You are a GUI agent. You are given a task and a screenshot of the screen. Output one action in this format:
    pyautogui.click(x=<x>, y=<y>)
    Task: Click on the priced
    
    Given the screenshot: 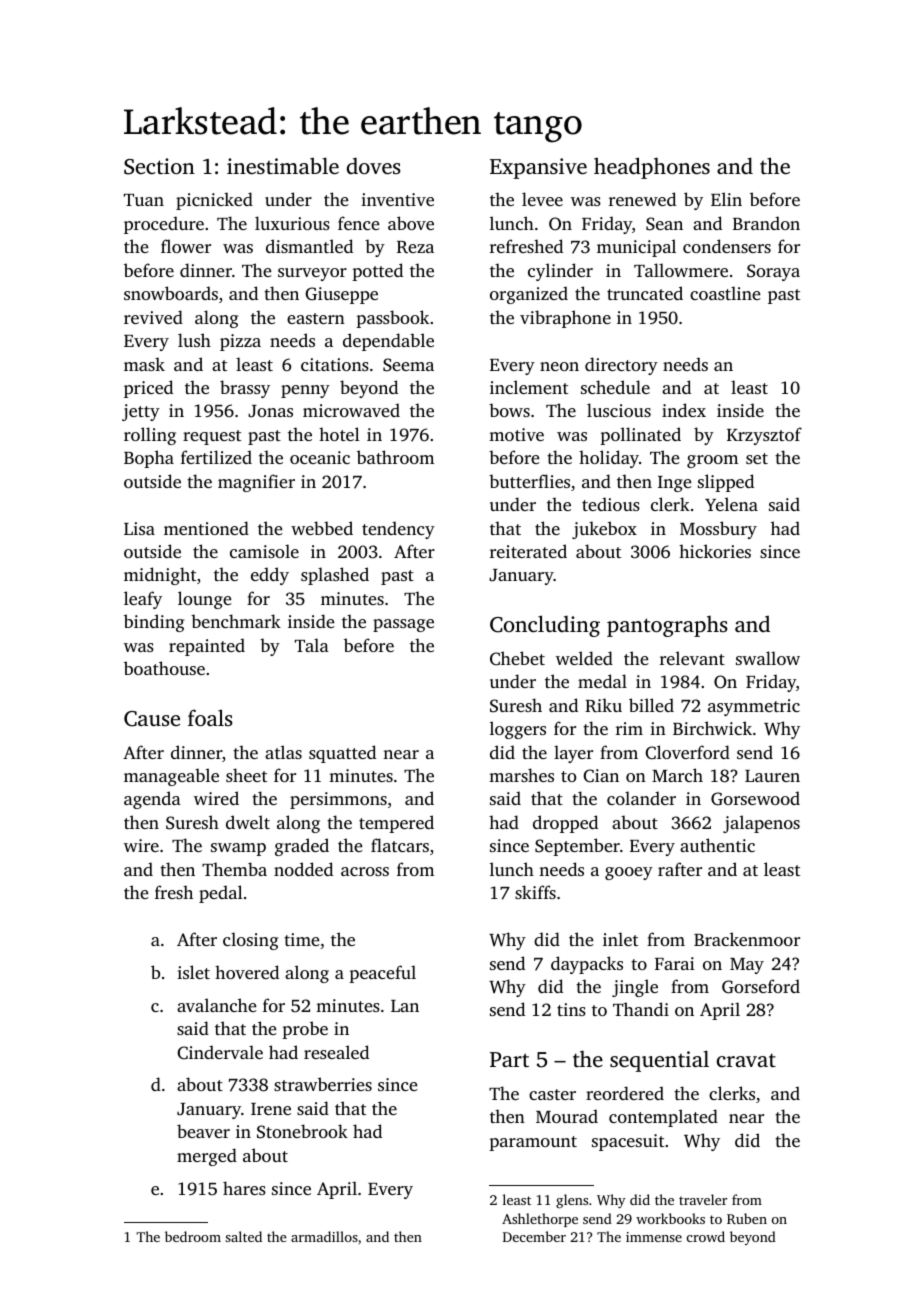 What is the action you would take?
    pyautogui.click(x=148, y=389)
